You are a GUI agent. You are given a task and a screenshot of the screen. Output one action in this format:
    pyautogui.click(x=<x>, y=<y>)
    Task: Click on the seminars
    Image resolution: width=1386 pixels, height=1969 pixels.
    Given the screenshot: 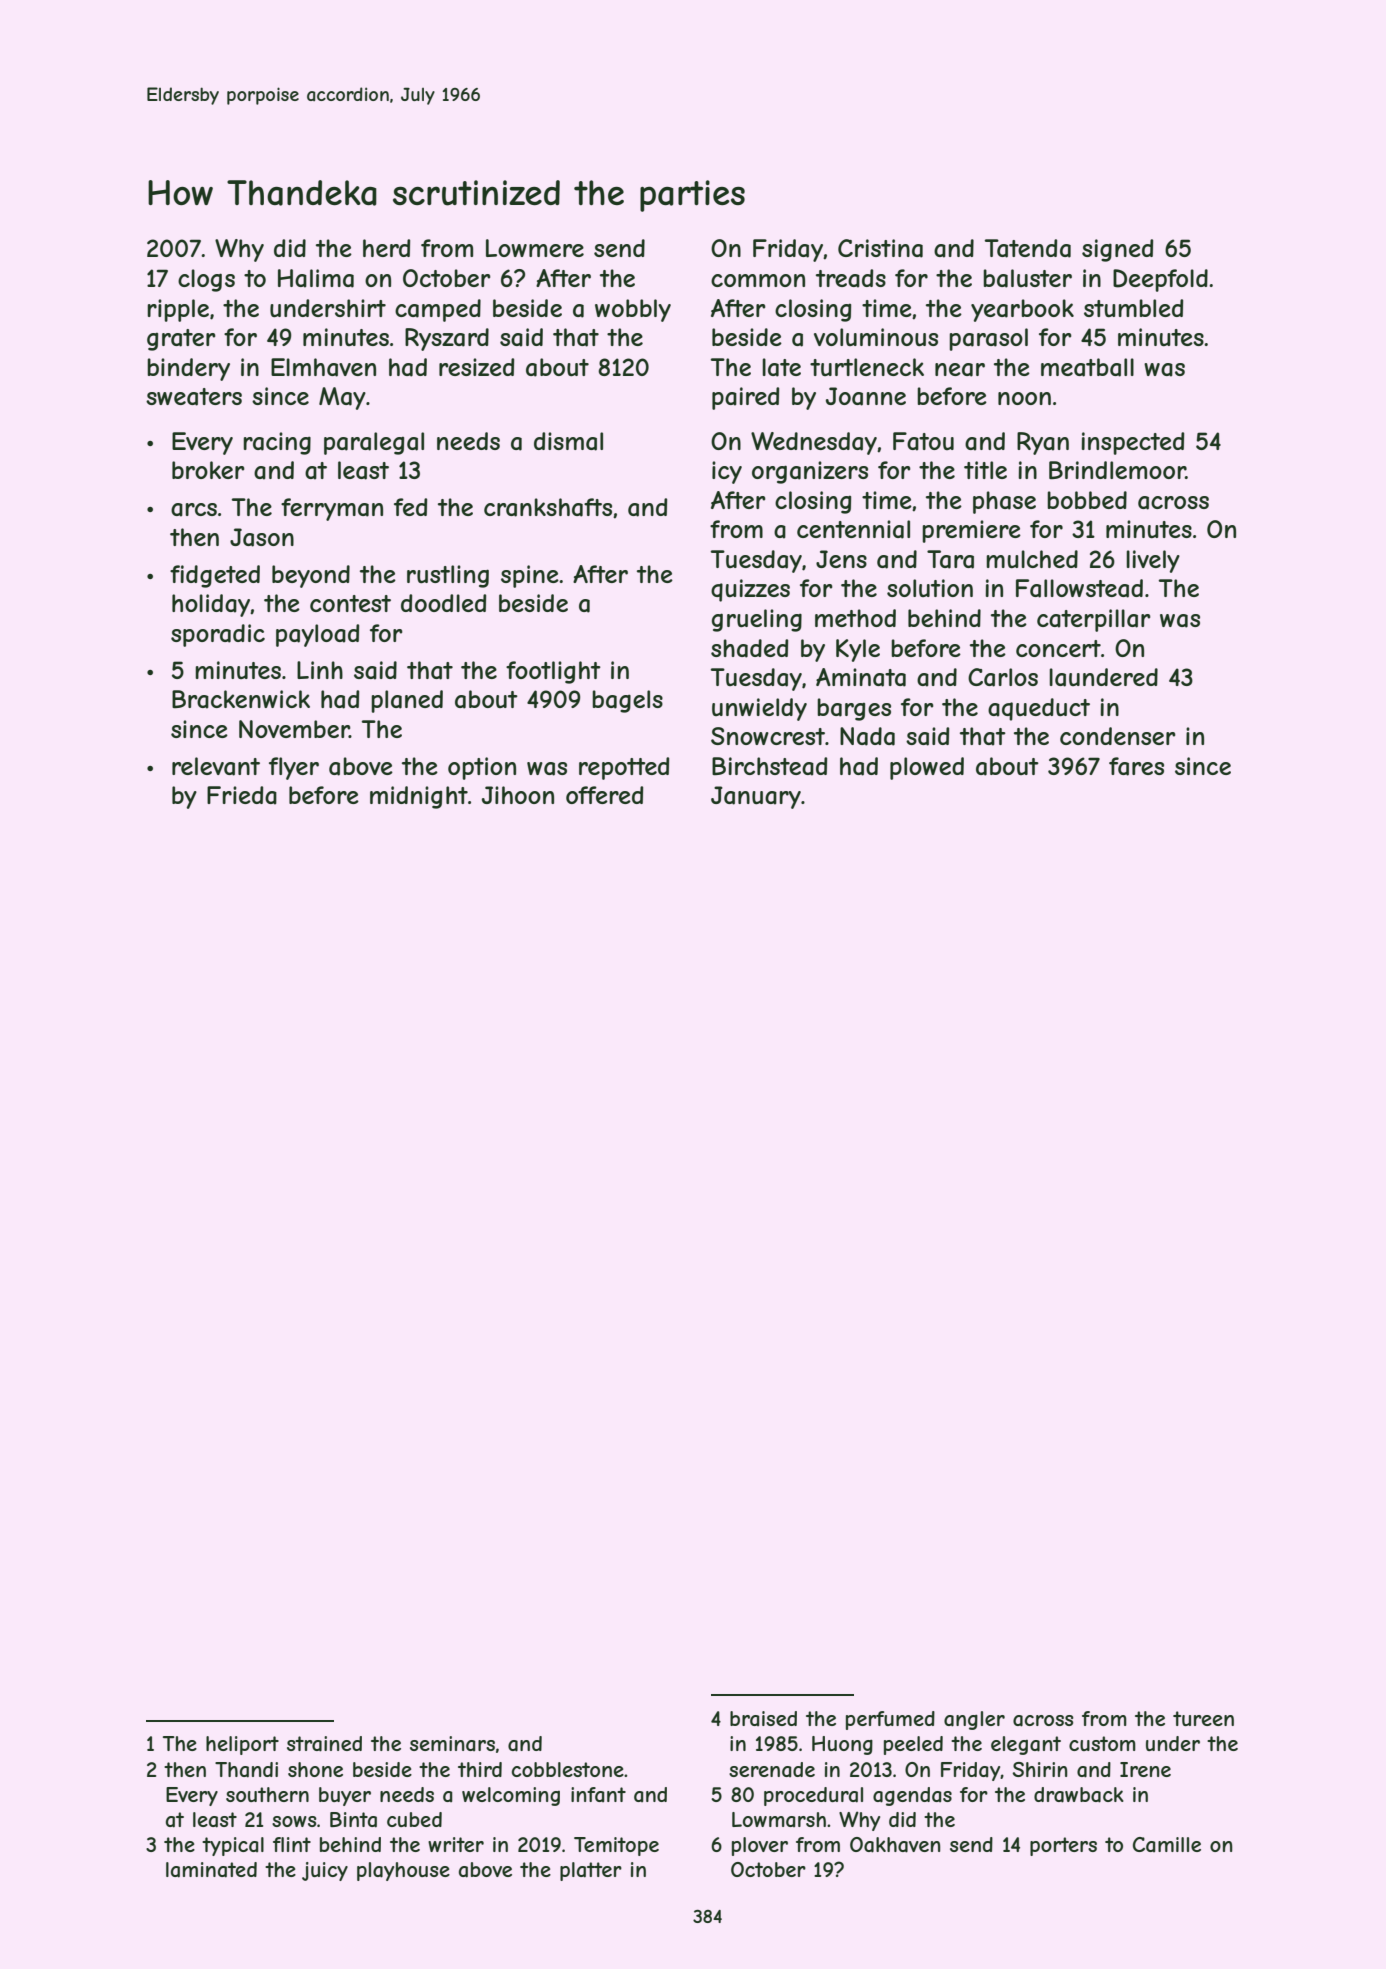 What is the action you would take?
    pyautogui.click(x=452, y=1743)
